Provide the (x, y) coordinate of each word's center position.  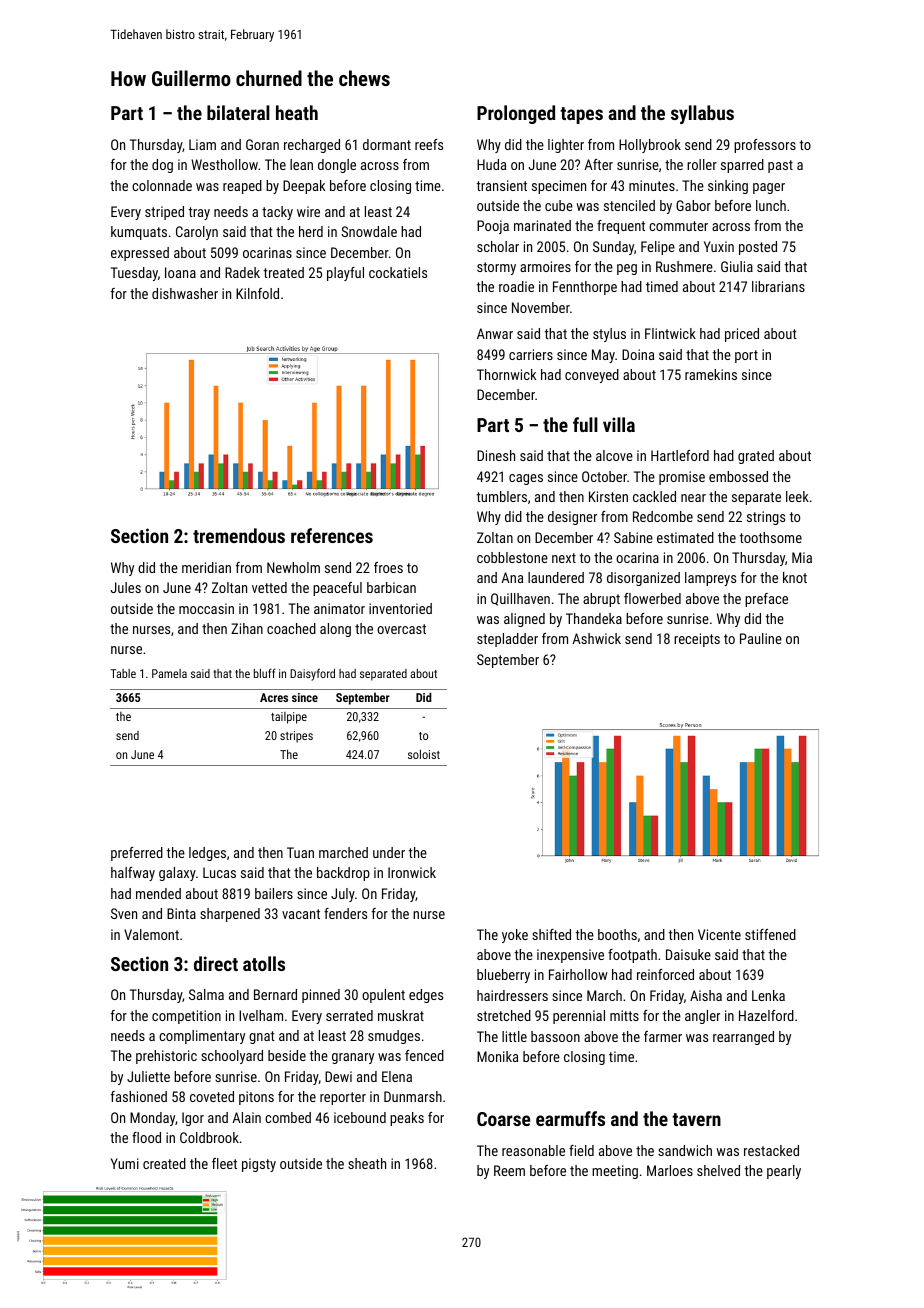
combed (288, 1117)
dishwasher (185, 293)
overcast (401, 629)
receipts (697, 640)
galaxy (177, 874)
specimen (559, 187)
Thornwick (506, 374)
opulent (383, 996)
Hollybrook (650, 146)
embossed (738, 476)
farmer (663, 1036)
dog (162, 166)
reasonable (533, 1150)
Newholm (293, 567)
